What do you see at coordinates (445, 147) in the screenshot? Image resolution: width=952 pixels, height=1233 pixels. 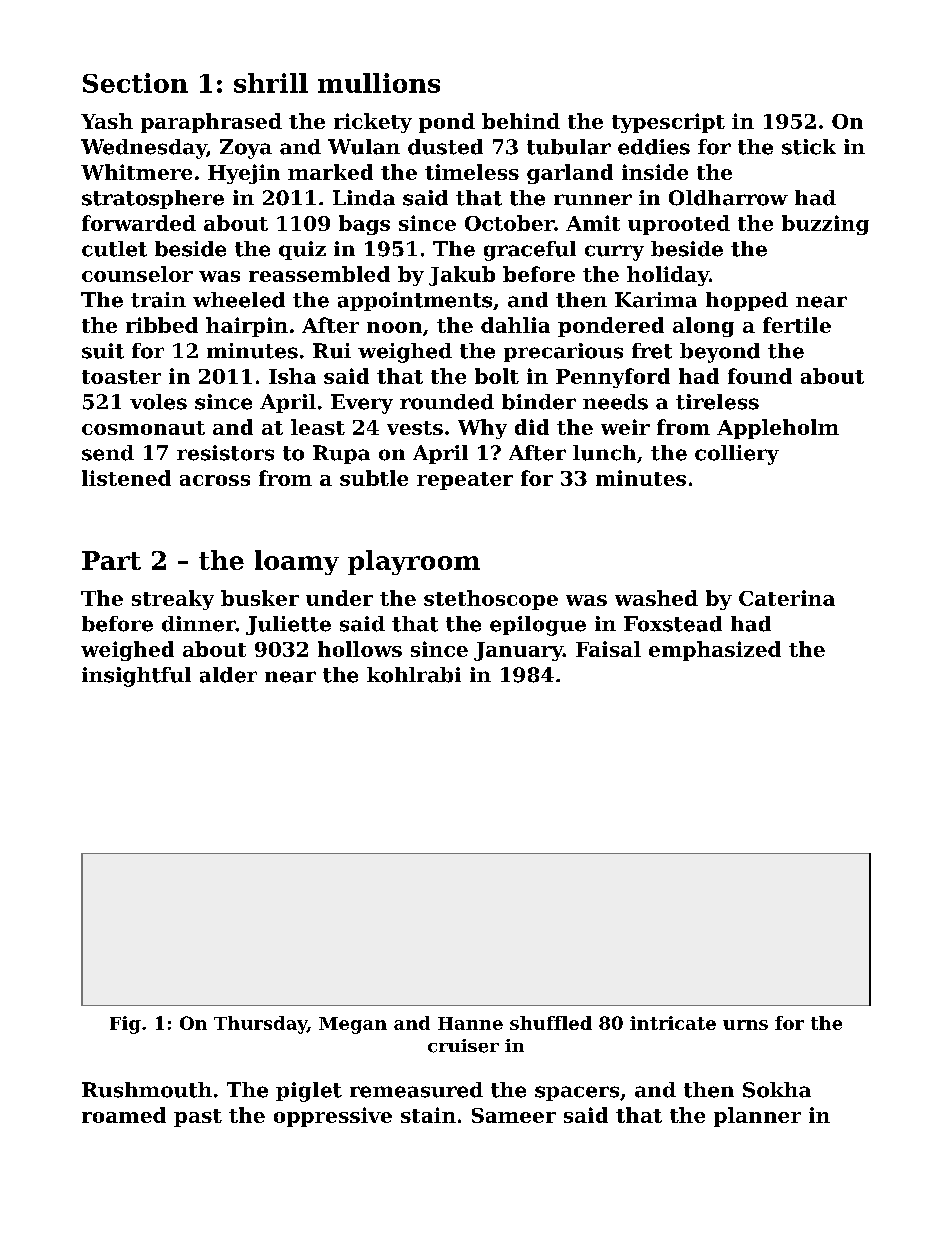 I see `dusted` at bounding box center [445, 147].
